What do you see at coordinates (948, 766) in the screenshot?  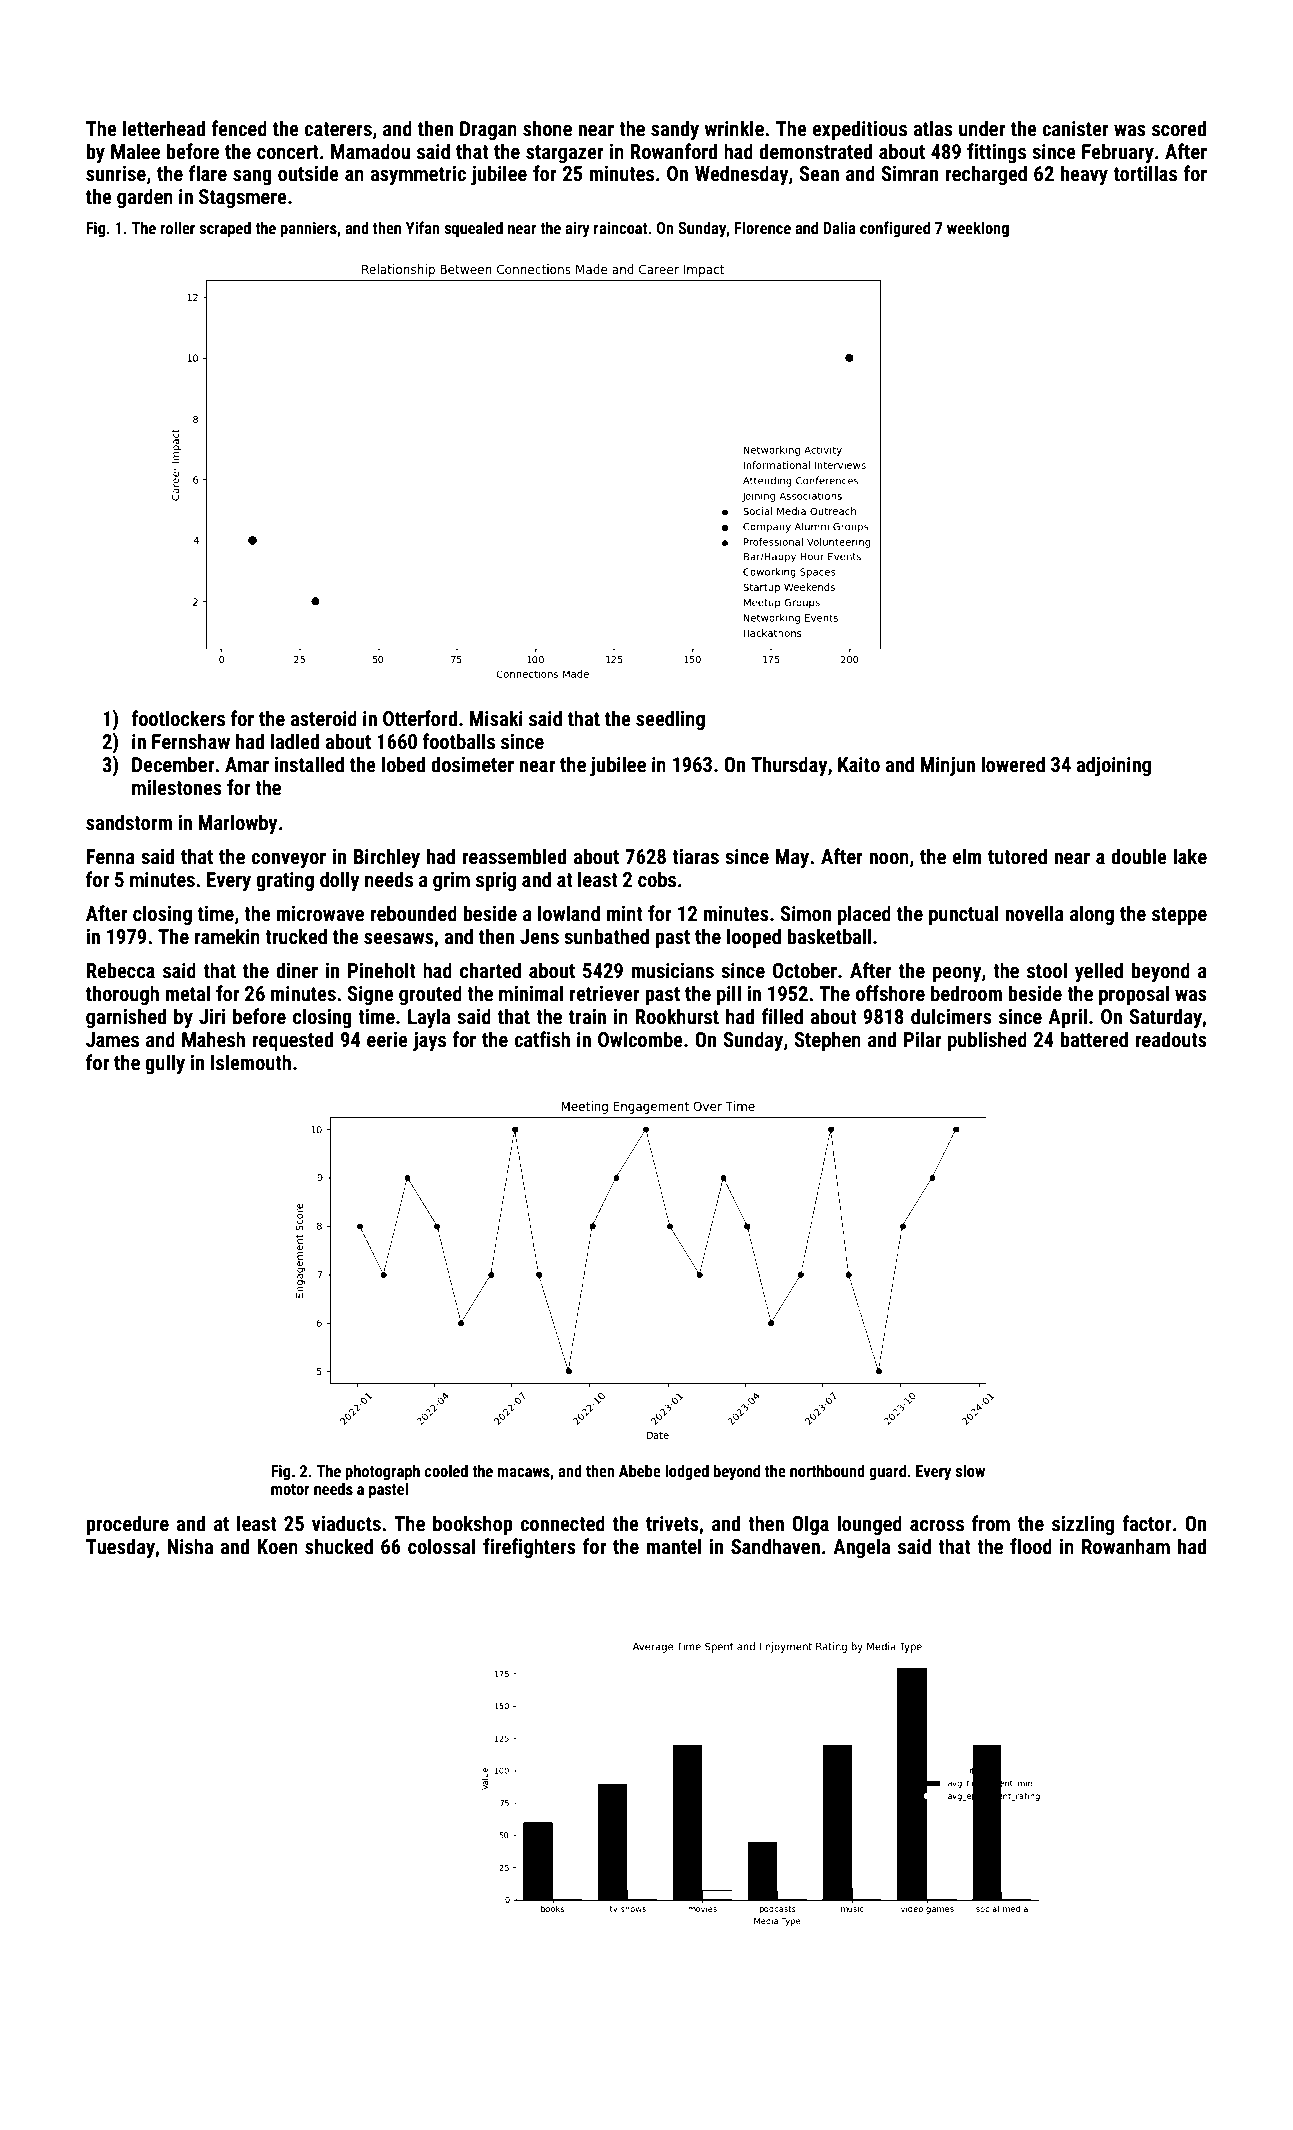 I see `Minjun` at bounding box center [948, 766].
